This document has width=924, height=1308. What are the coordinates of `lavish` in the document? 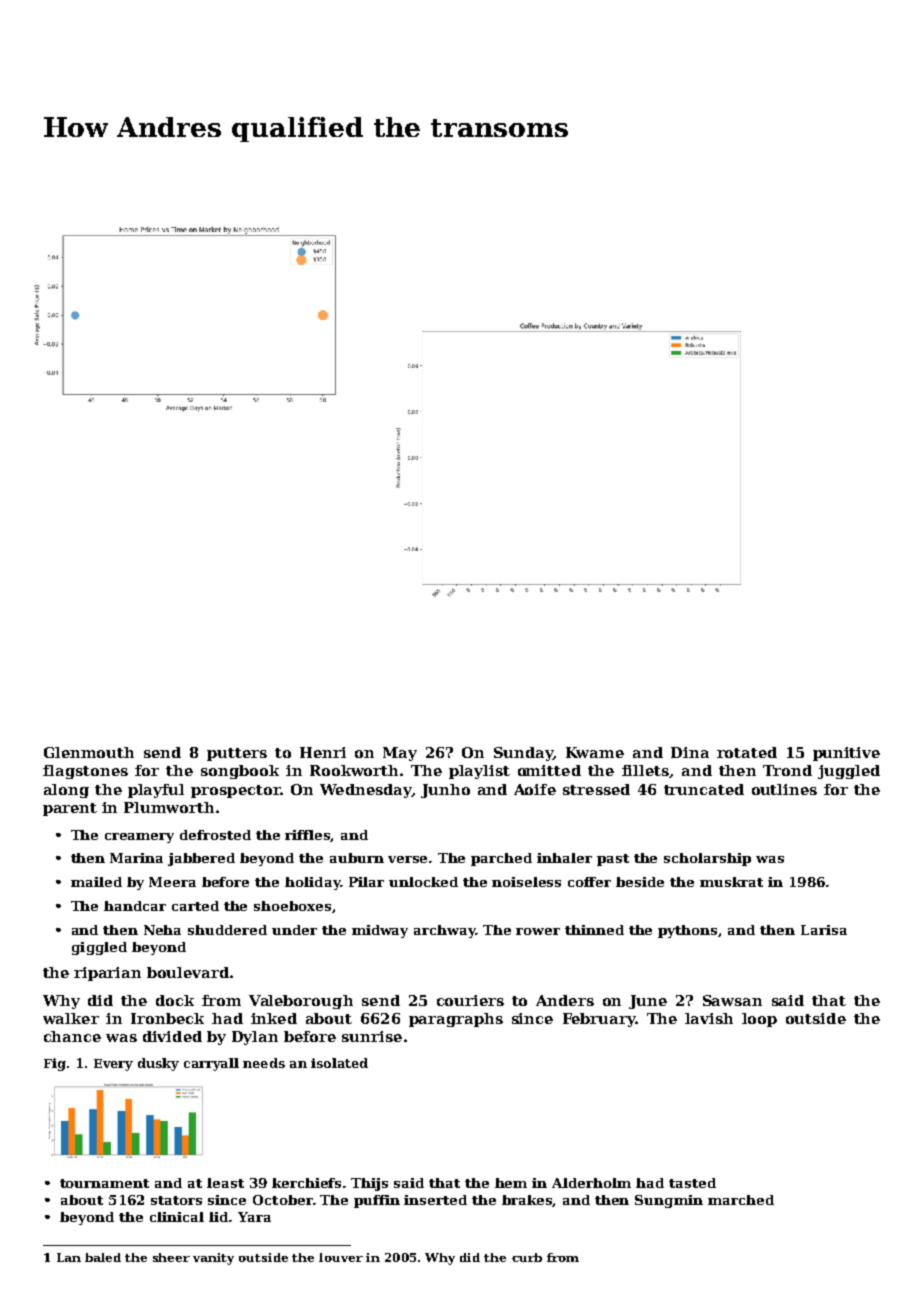 It's located at (709, 1018).
